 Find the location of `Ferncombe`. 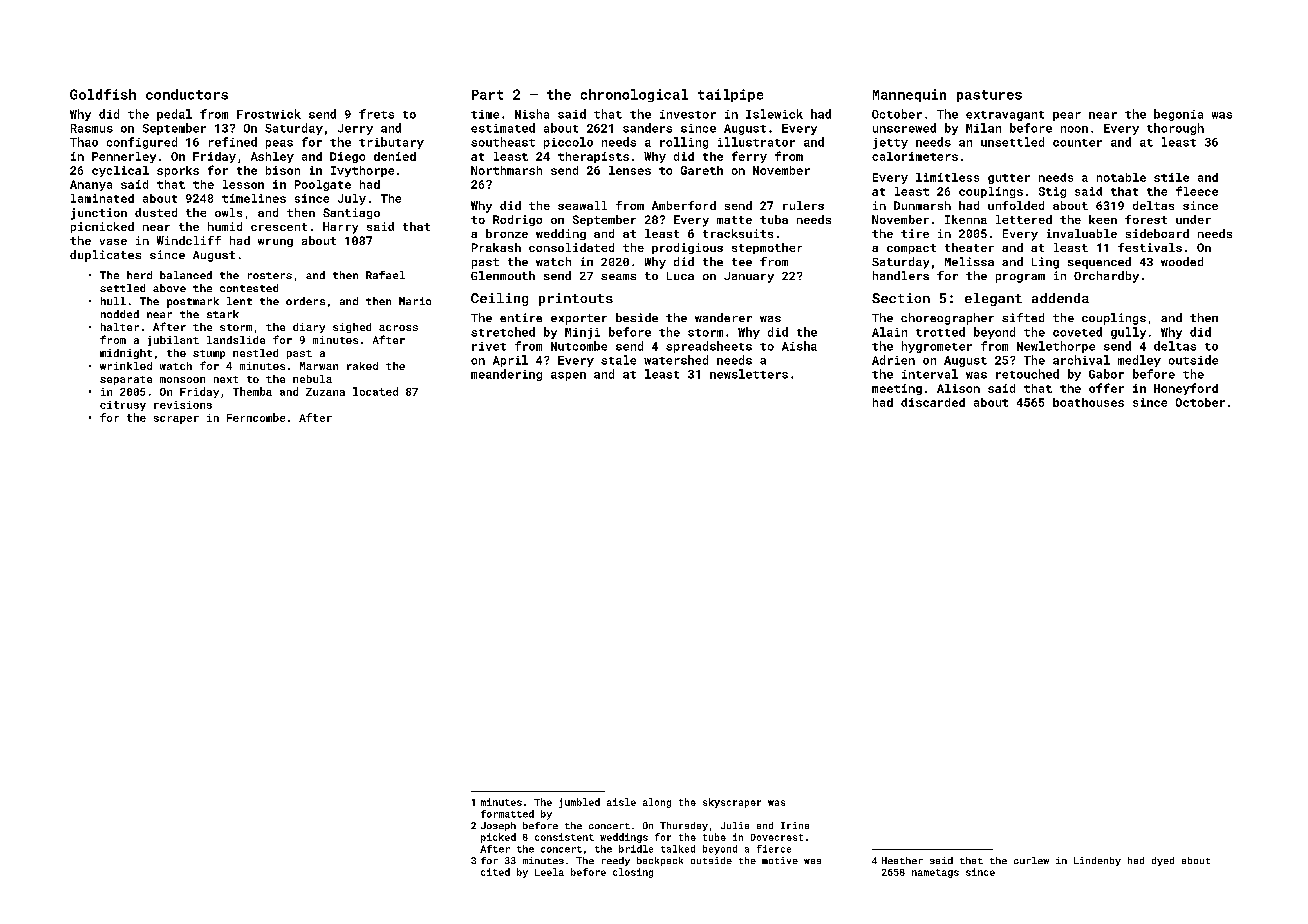

Ferncombe is located at coordinates (256, 417).
